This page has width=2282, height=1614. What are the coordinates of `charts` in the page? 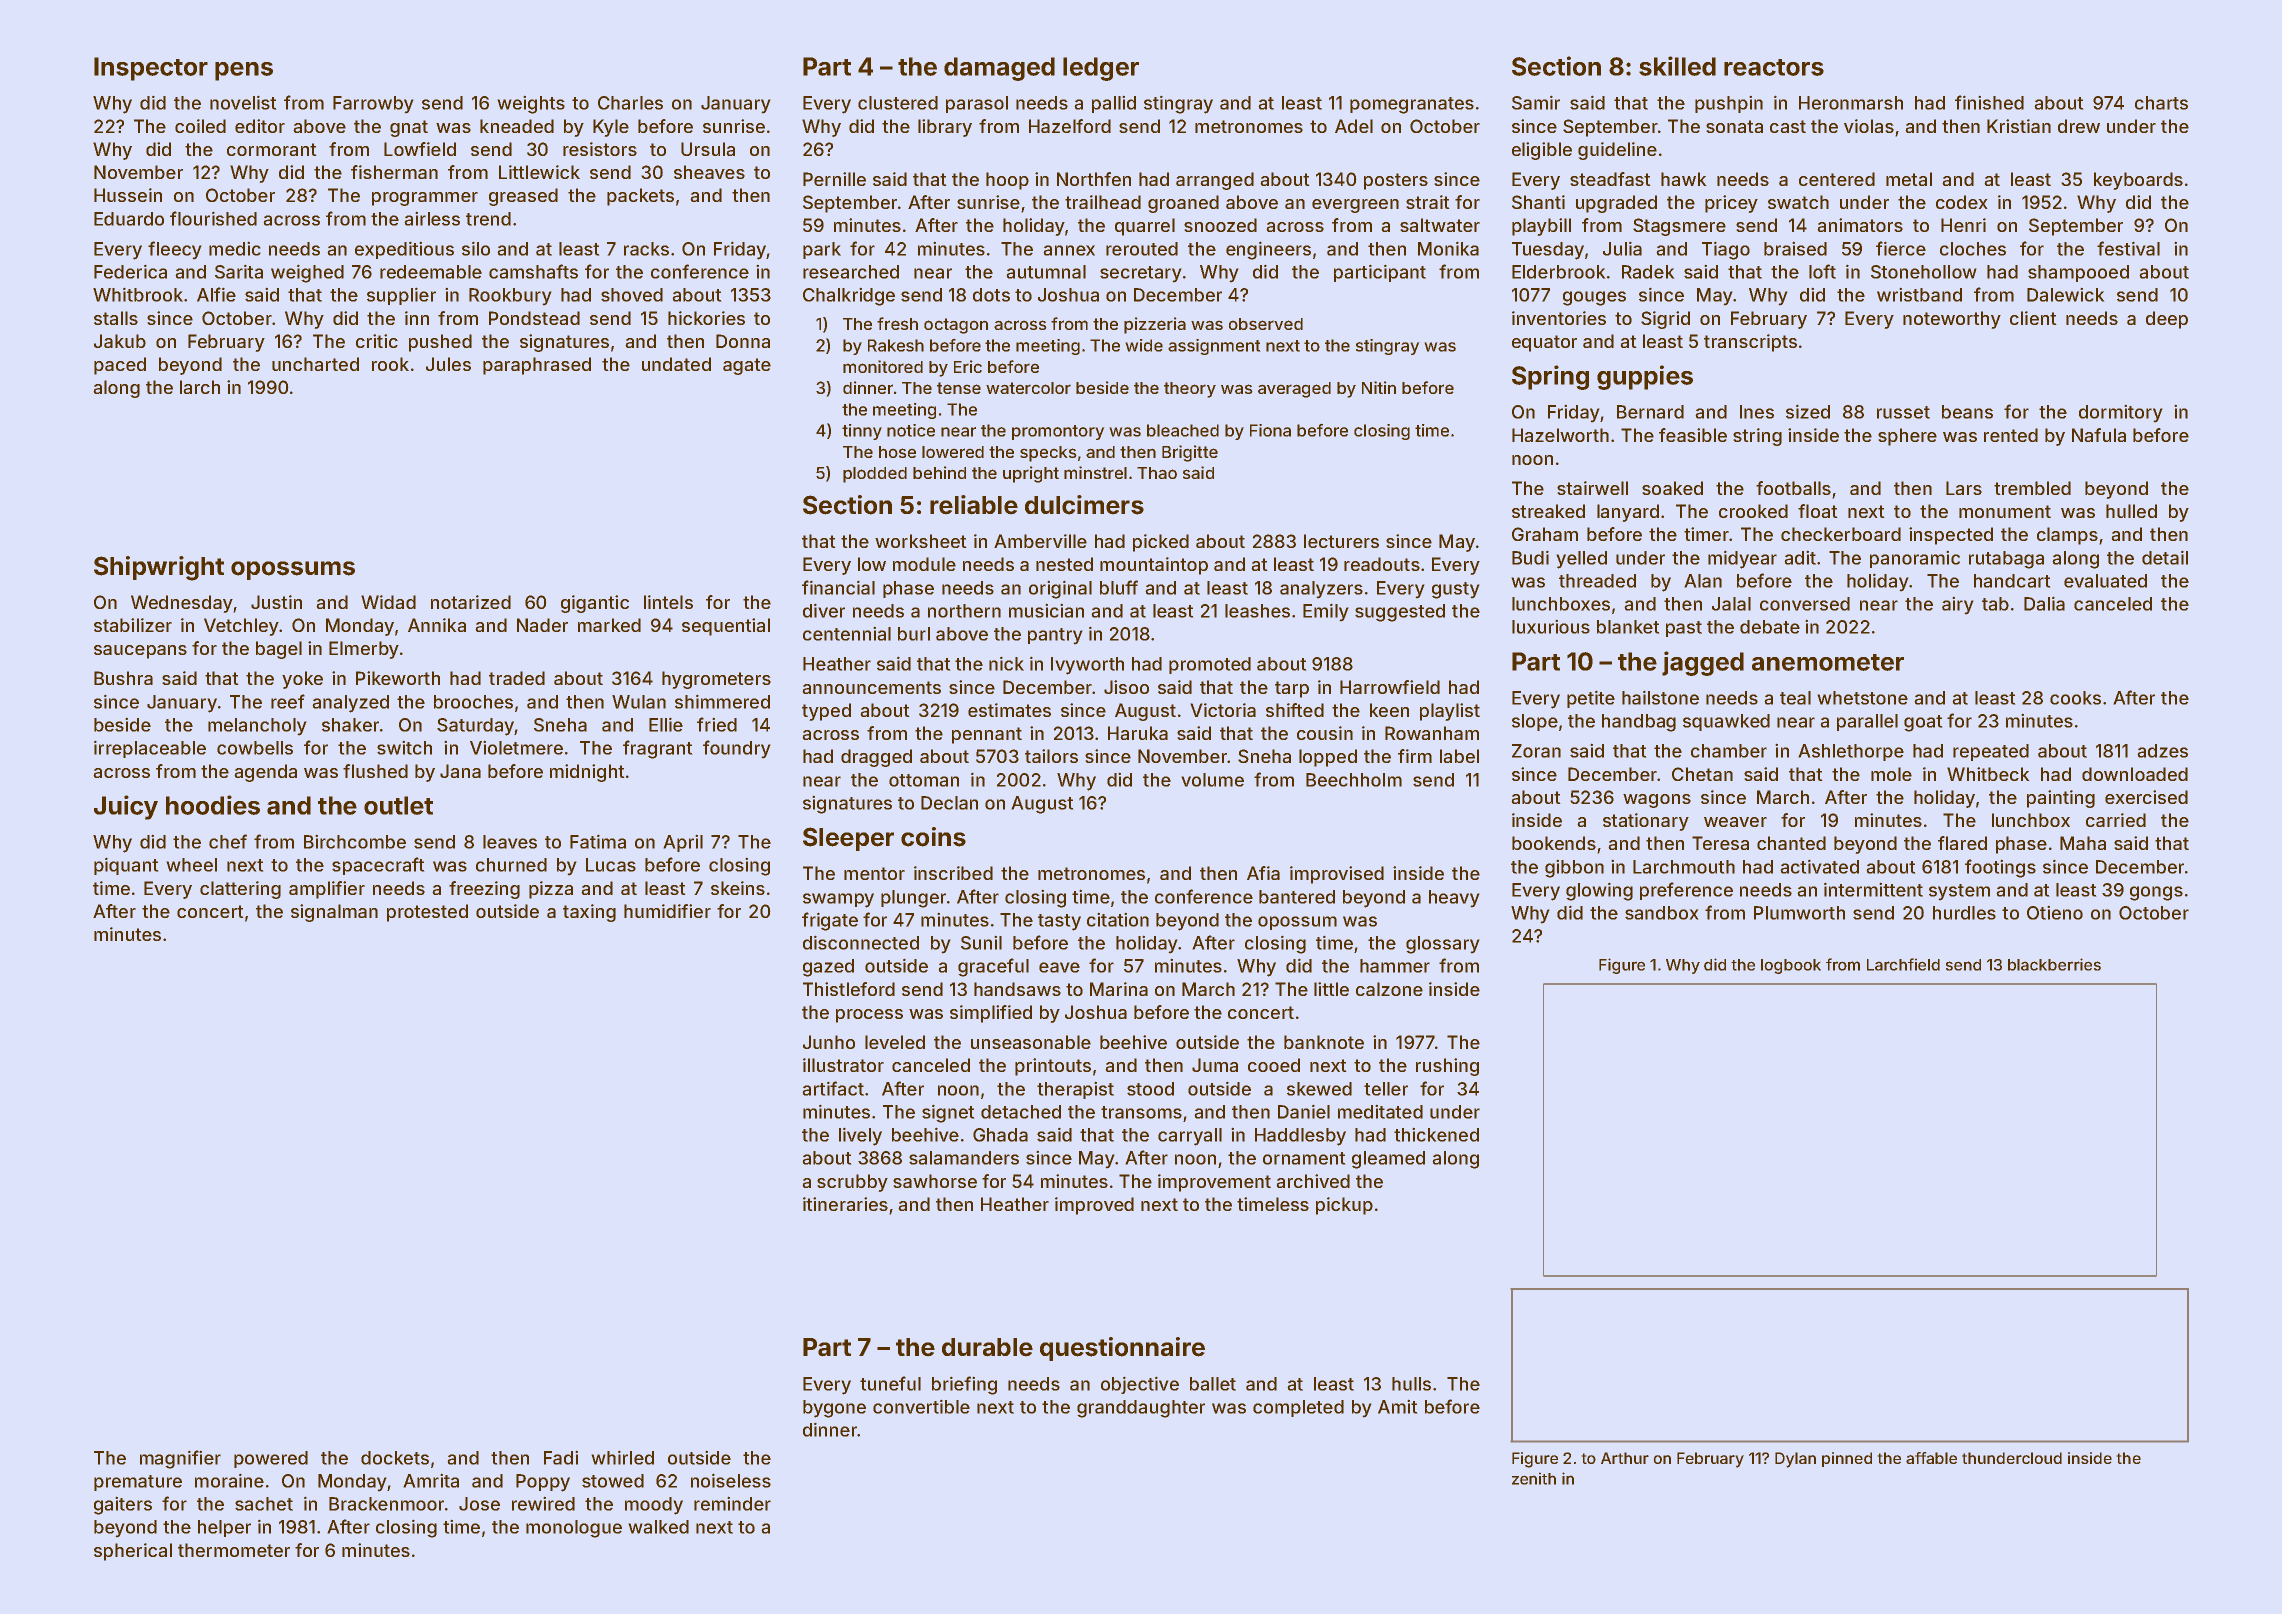 It's located at (2161, 103).
